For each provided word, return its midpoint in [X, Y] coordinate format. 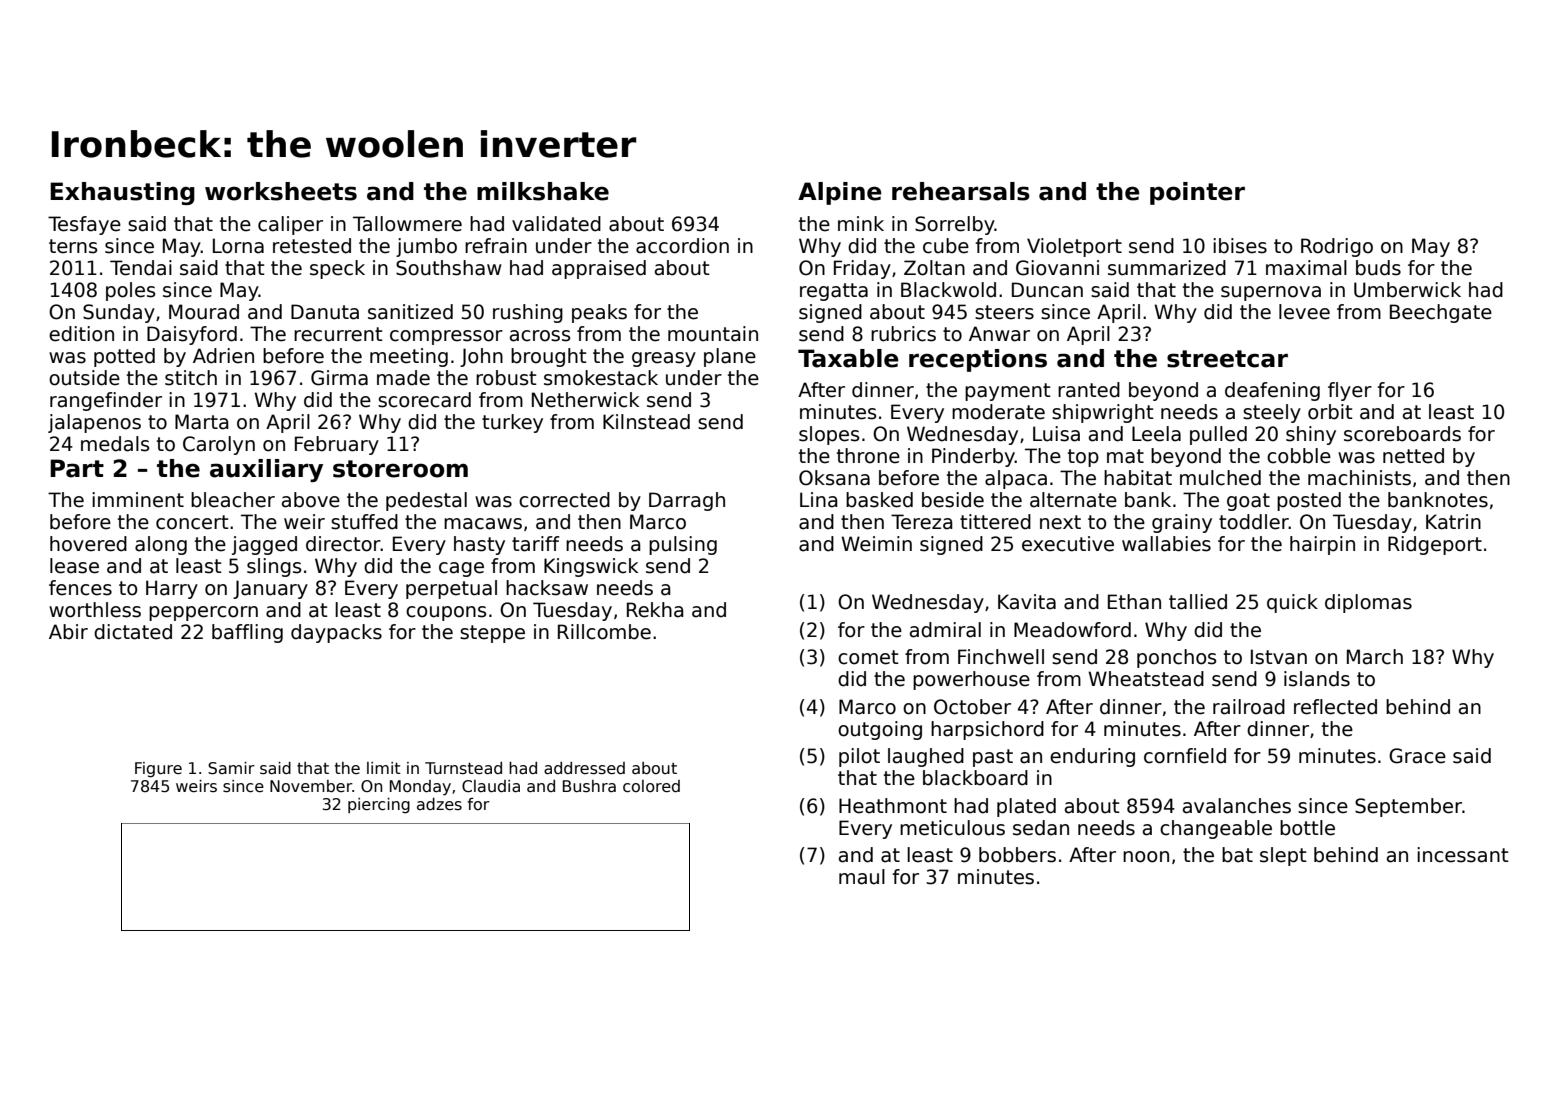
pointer [1197, 193]
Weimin [876, 544]
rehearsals [961, 191]
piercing [379, 806]
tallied [1198, 602]
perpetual [451, 589]
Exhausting [122, 193]
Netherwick [585, 400]
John [481, 357]
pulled [1218, 435]
